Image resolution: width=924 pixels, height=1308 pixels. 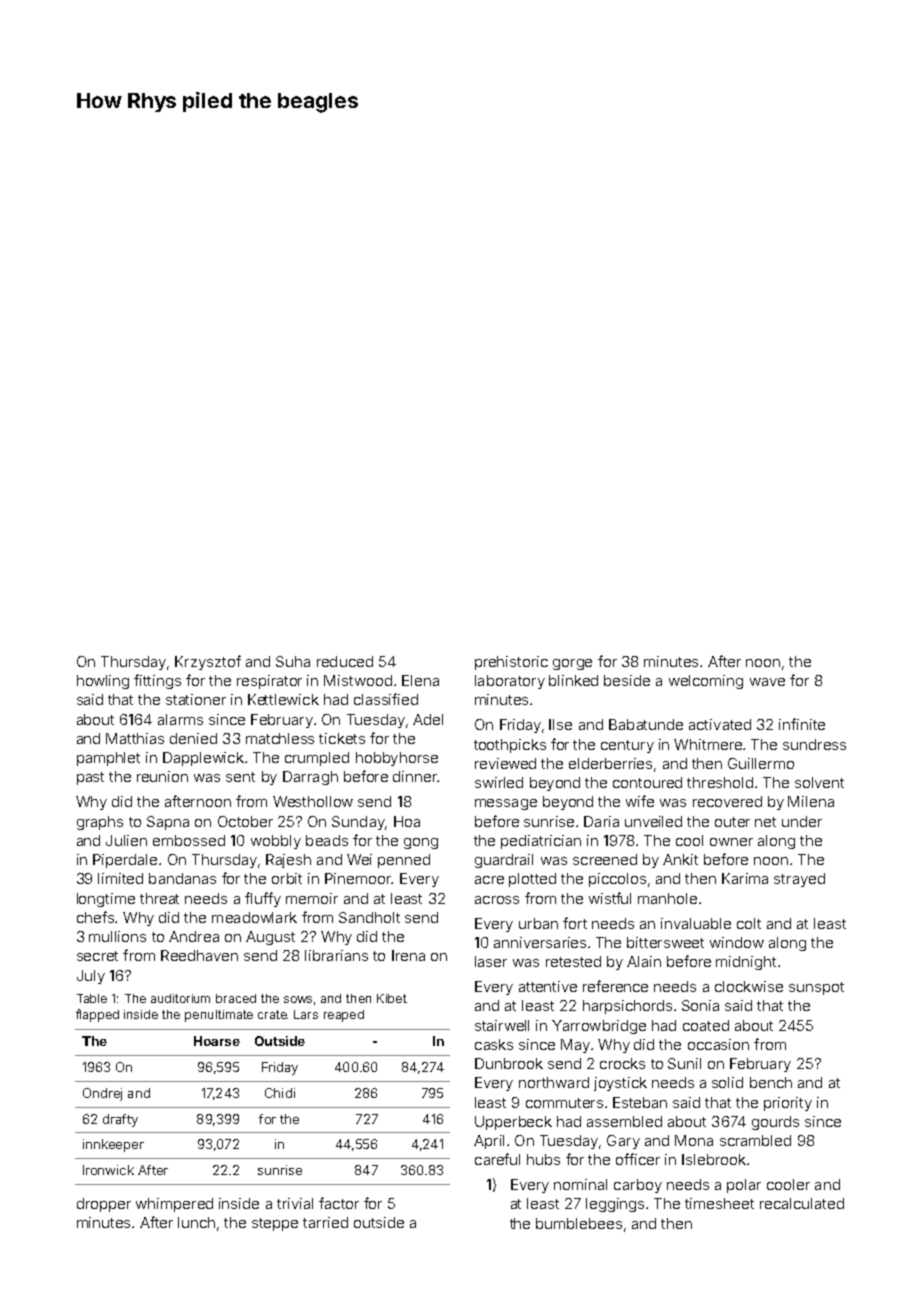 I want to click on howling, so click(x=103, y=682).
